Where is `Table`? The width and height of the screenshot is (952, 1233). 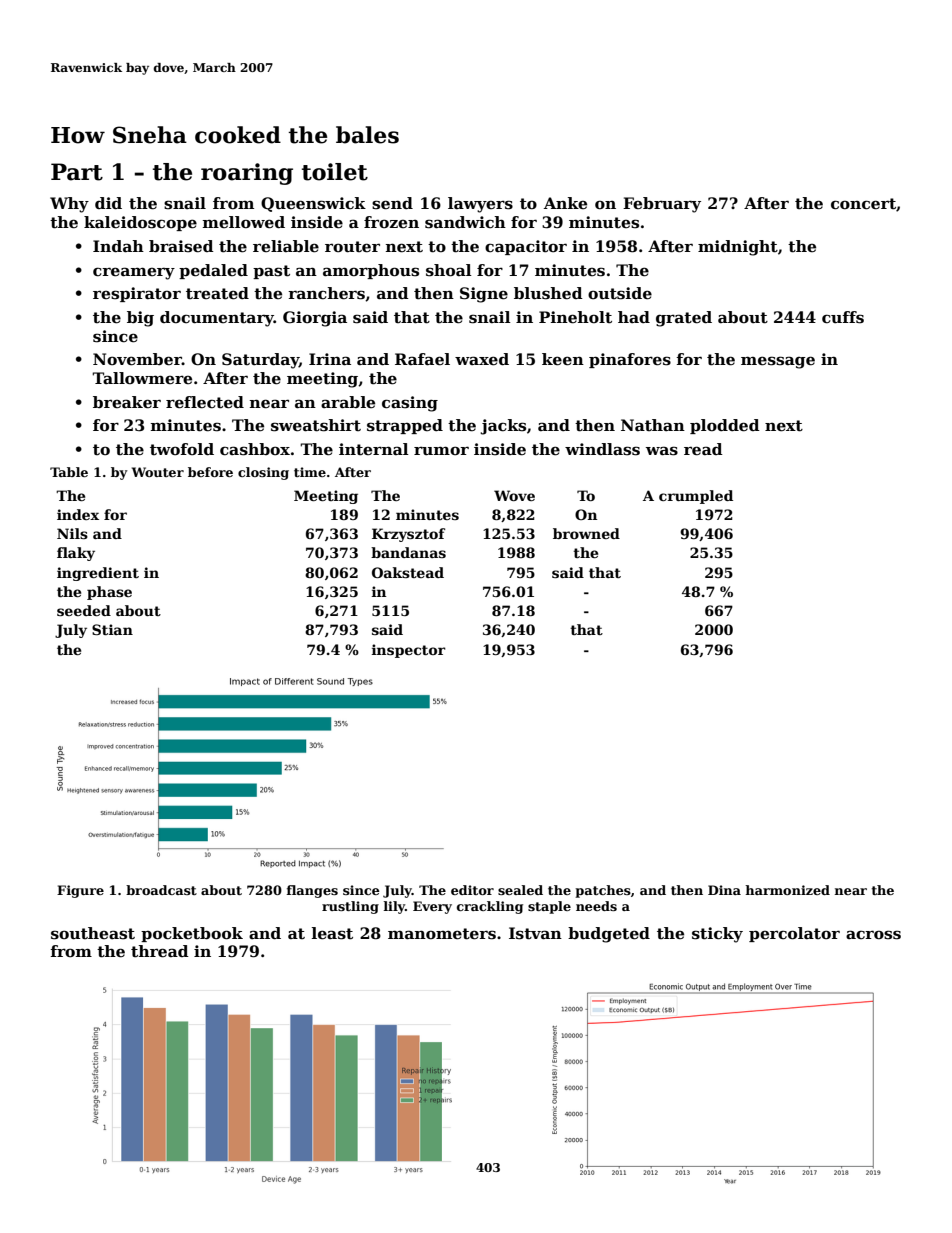
Table is located at coordinates (69, 472).
